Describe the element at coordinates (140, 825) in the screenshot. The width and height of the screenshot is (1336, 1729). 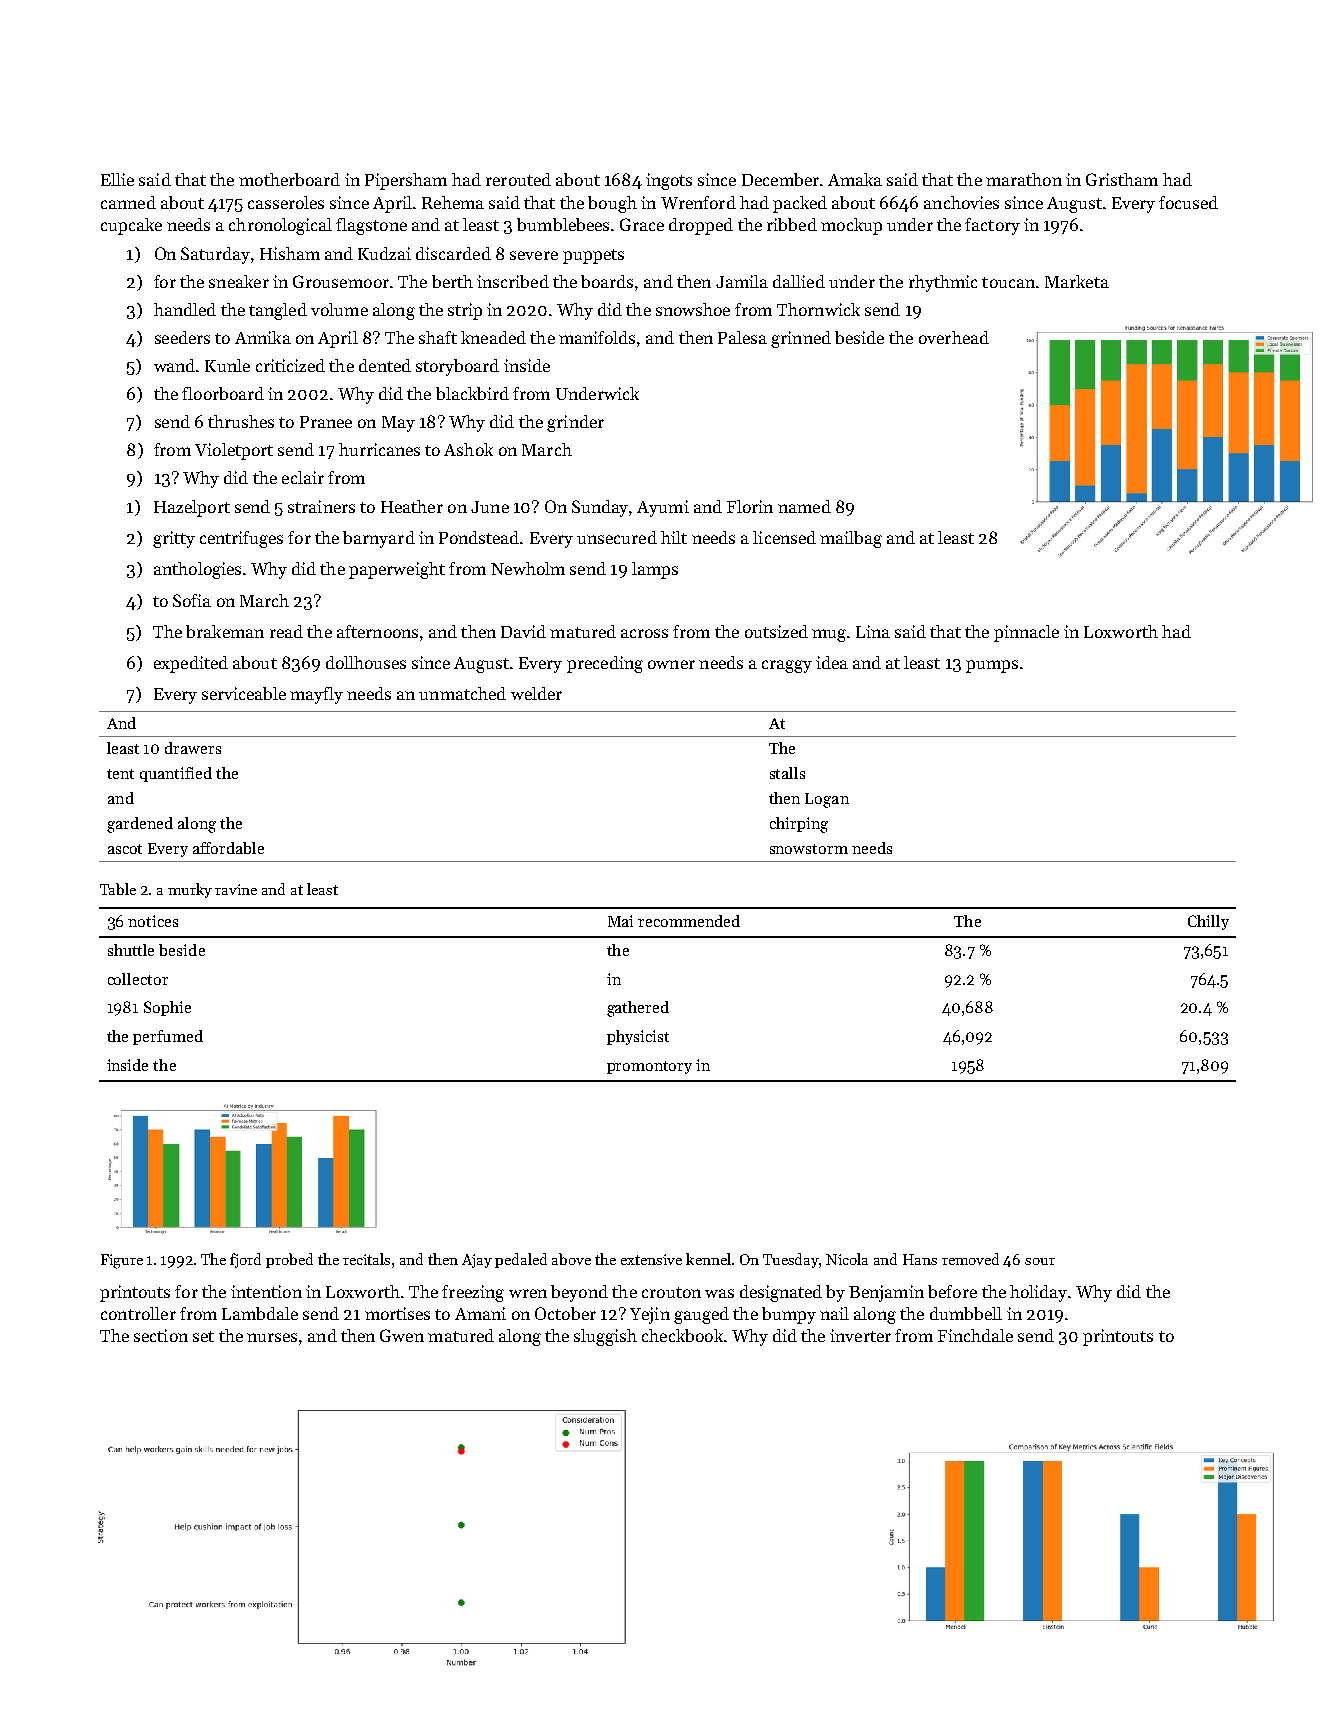
I see `gardened` at that location.
